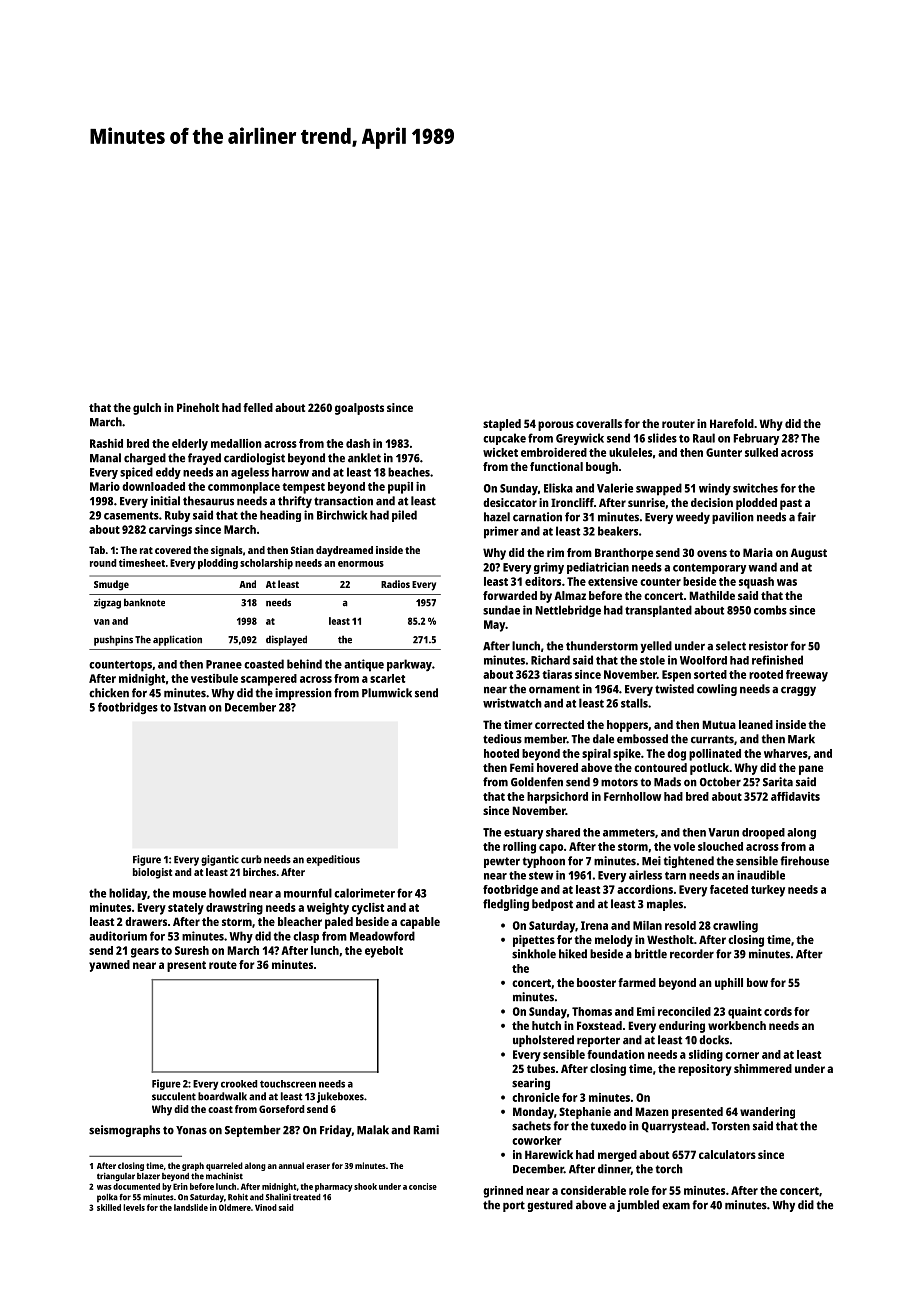 Image resolution: width=924 pixels, height=1308 pixels. I want to click on vestibule, so click(214, 678).
